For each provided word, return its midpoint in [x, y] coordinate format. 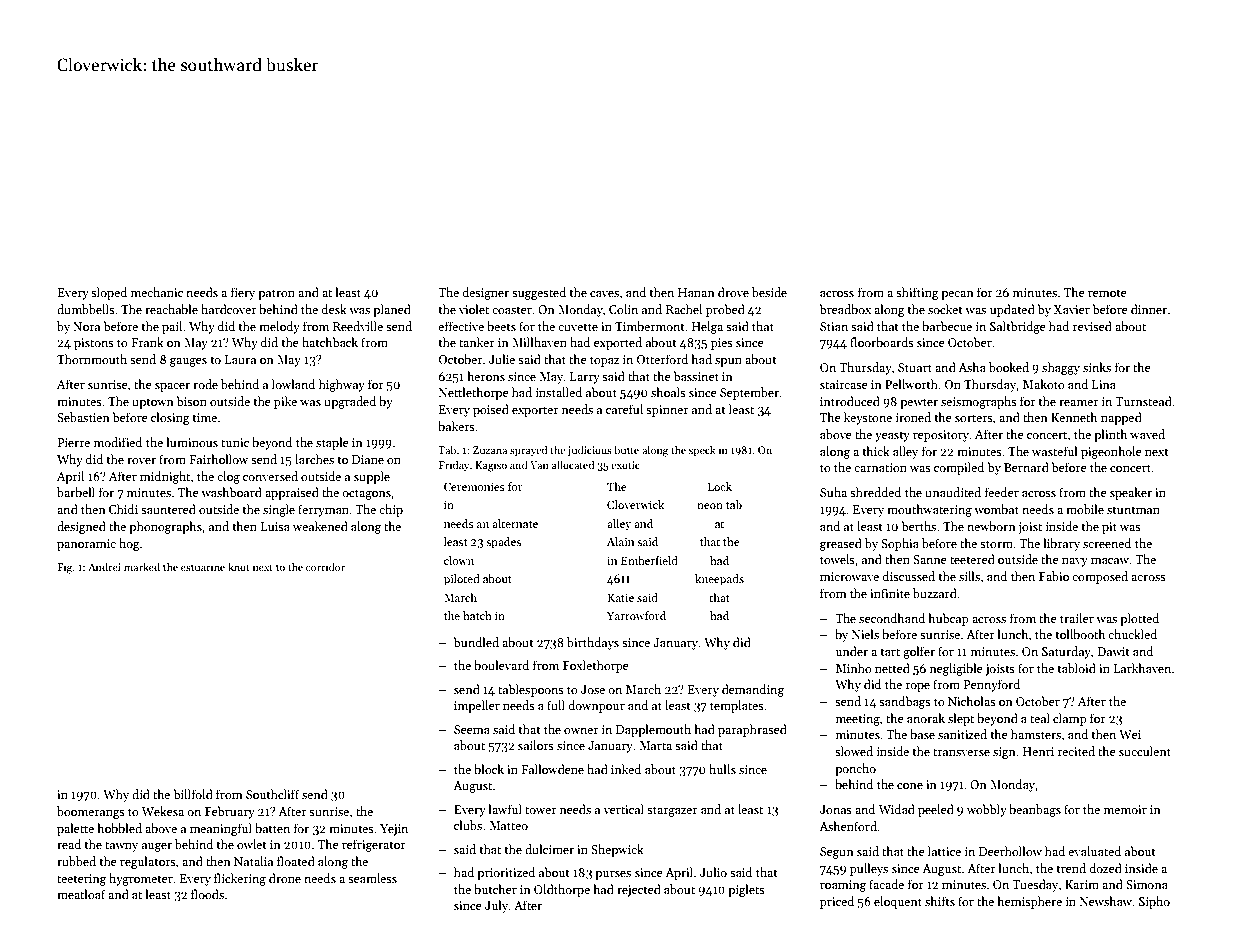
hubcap [948, 619]
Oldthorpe [562, 890]
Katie [621, 597]
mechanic [157, 292]
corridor [325, 566]
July [496, 906]
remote [1107, 293]
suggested [539, 293]
